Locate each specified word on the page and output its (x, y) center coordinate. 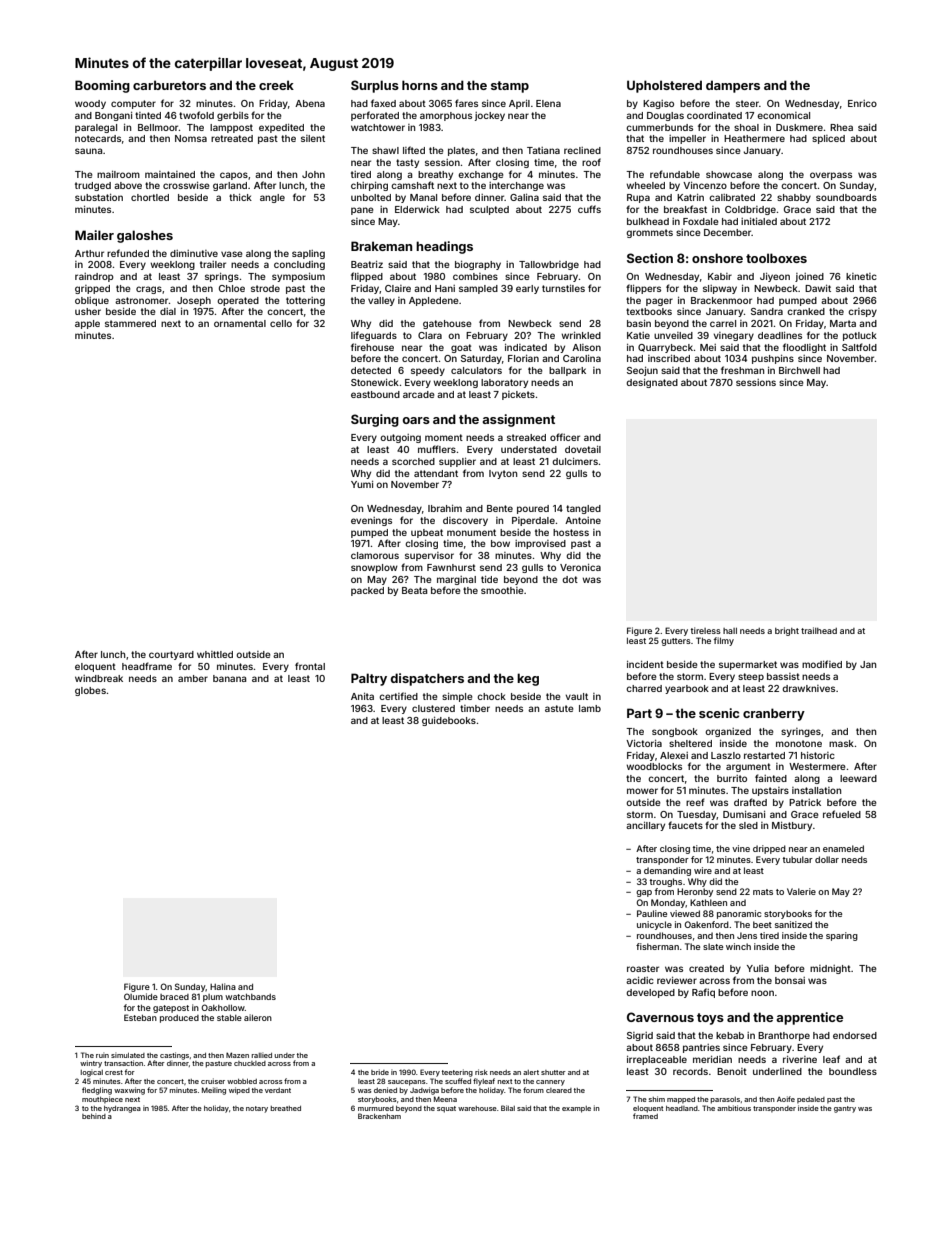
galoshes (145, 236)
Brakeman (381, 246)
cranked (806, 311)
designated (652, 383)
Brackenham (379, 1116)
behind (94, 1116)
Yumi (362, 484)
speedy (428, 371)
